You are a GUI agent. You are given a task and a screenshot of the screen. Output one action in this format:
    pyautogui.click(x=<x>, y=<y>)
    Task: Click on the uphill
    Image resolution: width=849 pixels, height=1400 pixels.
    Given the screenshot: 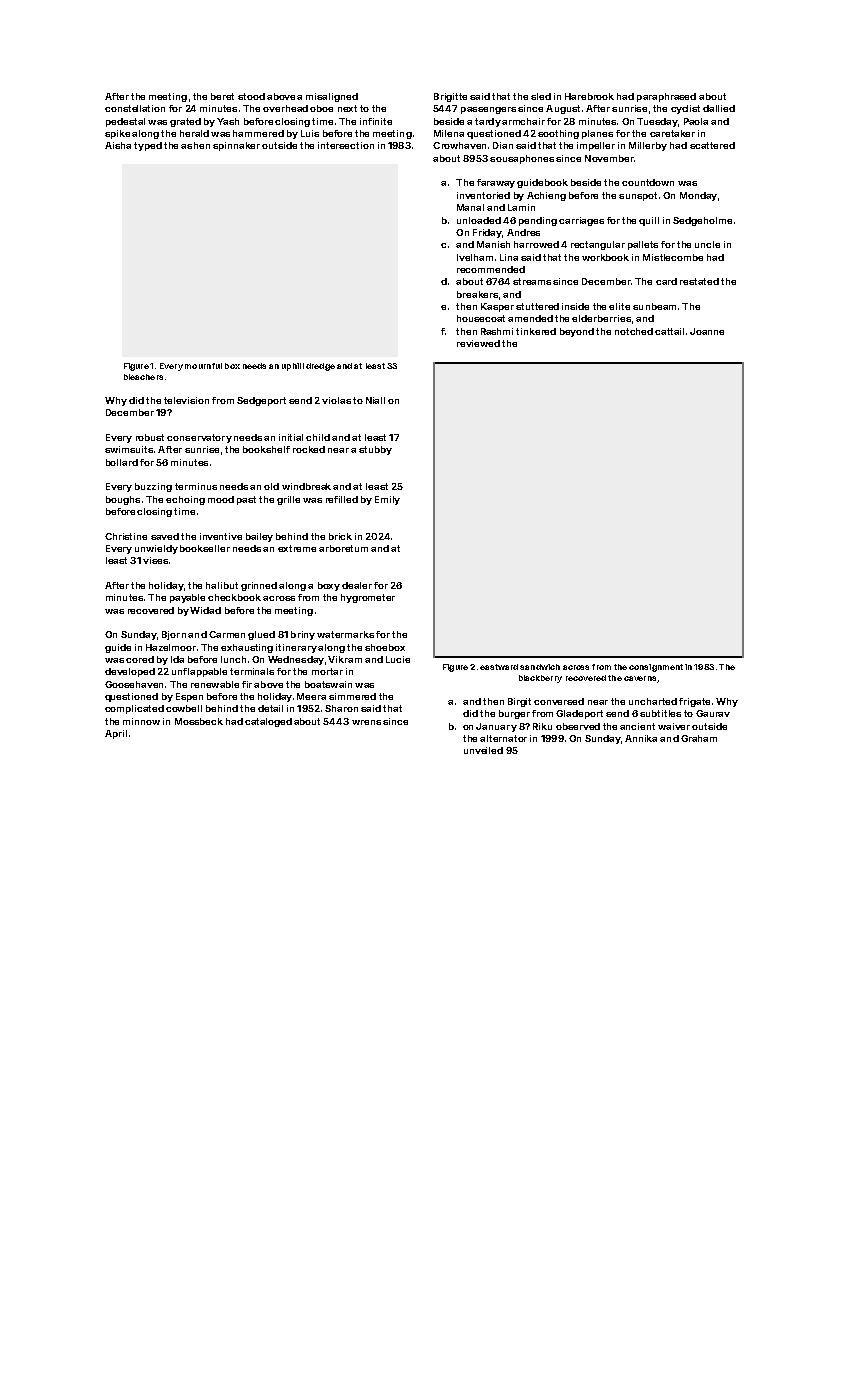 What is the action you would take?
    pyautogui.click(x=293, y=367)
